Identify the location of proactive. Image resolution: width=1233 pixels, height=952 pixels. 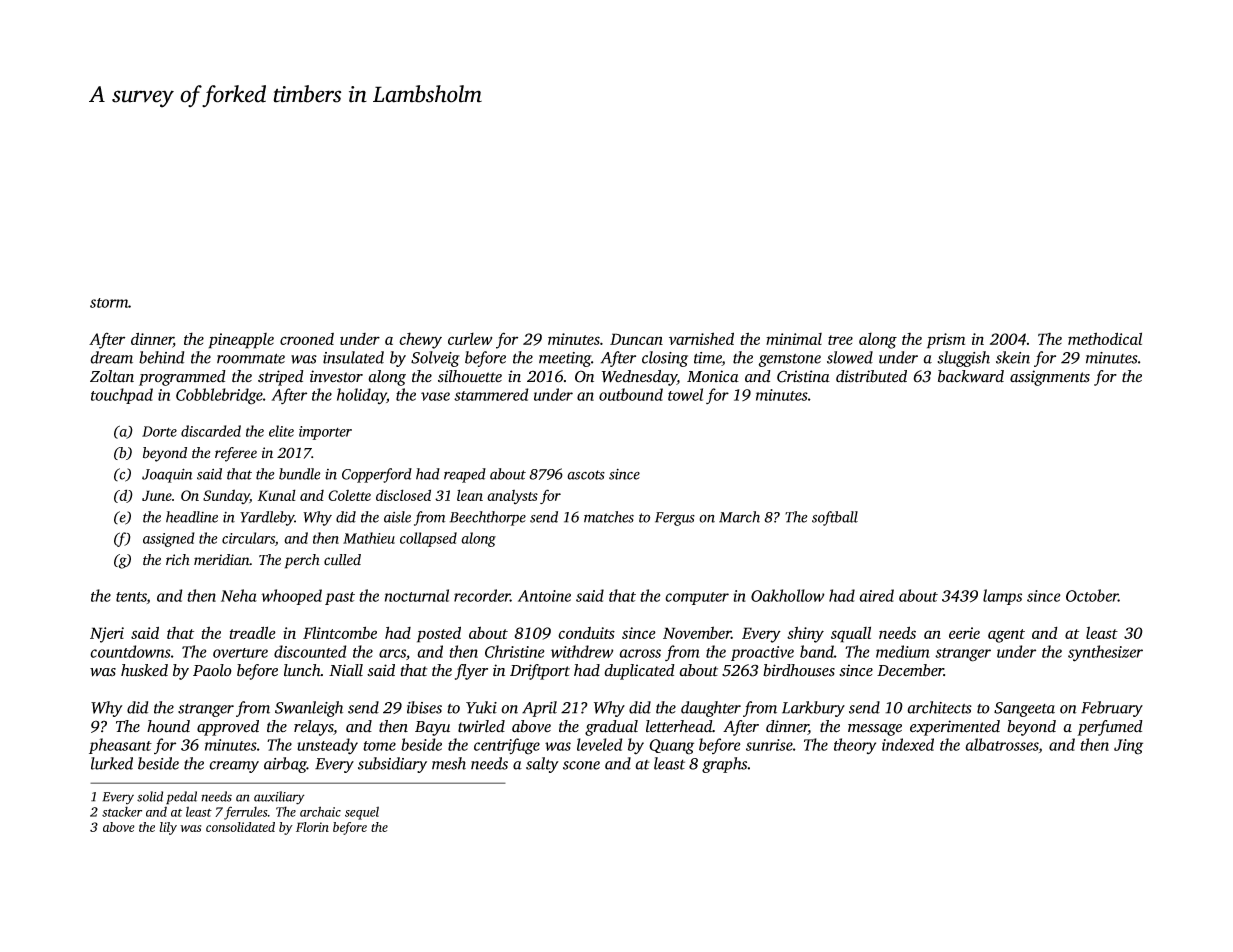
(762, 653).
